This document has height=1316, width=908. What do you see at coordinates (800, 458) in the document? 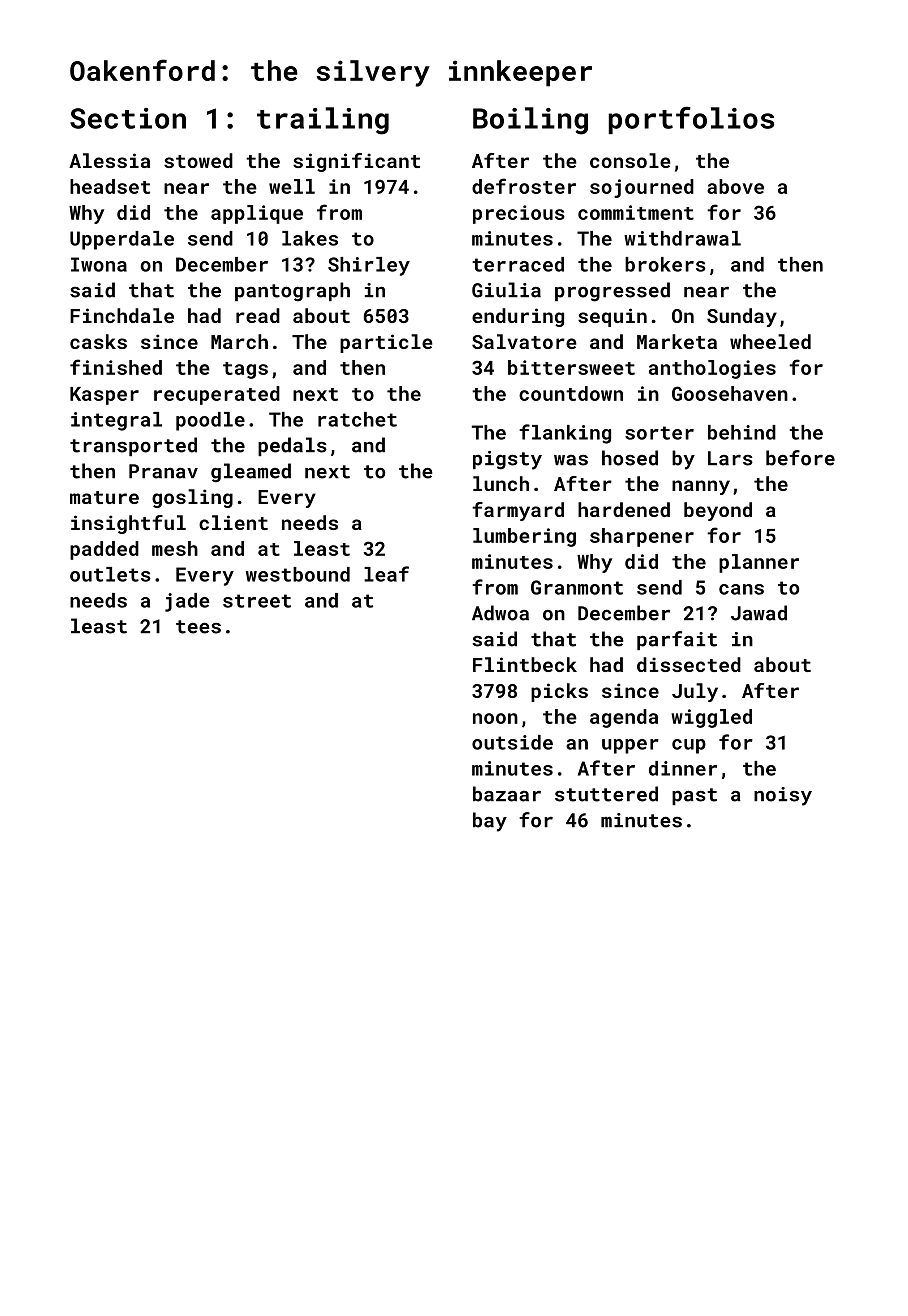
I see `before` at bounding box center [800, 458].
